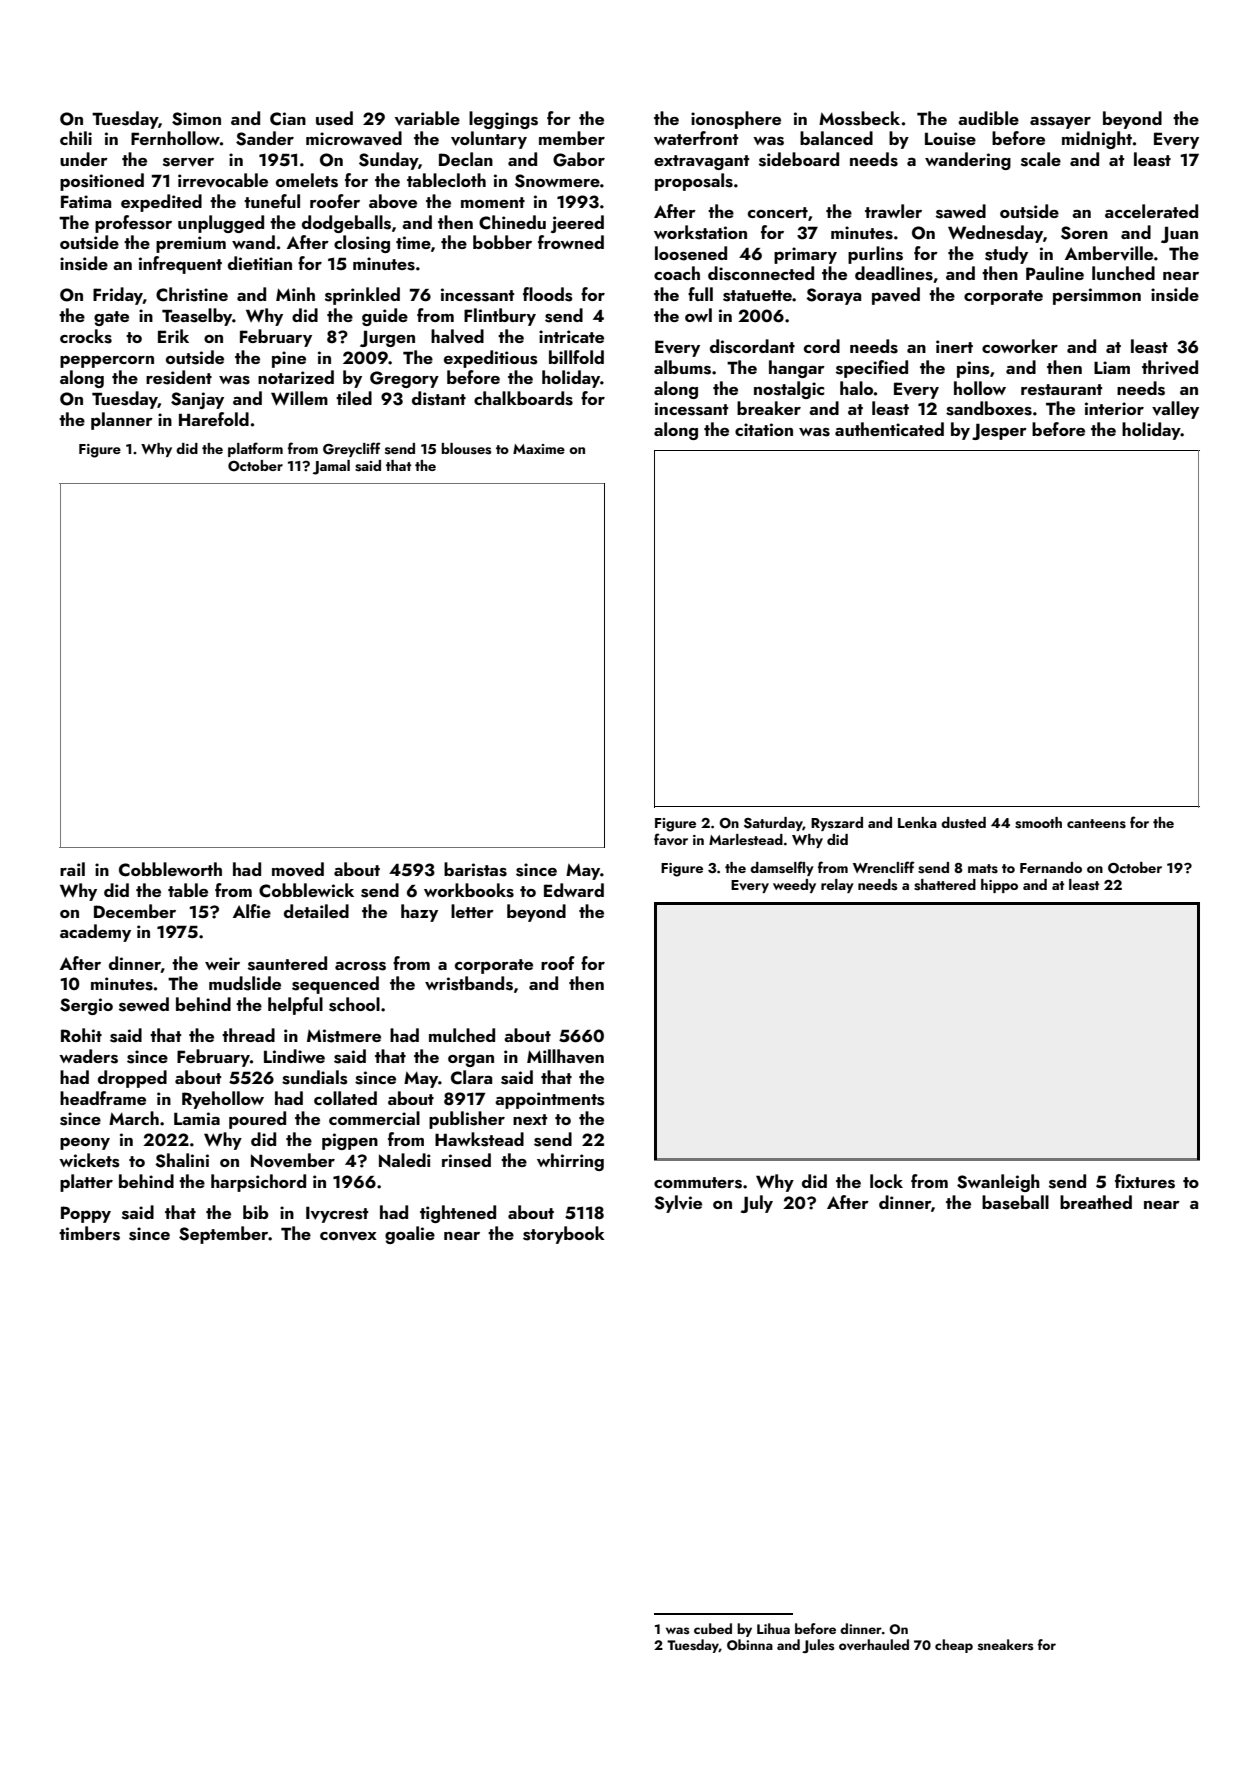 This document has height=1781, width=1259. I want to click on sauntered, so click(287, 963).
